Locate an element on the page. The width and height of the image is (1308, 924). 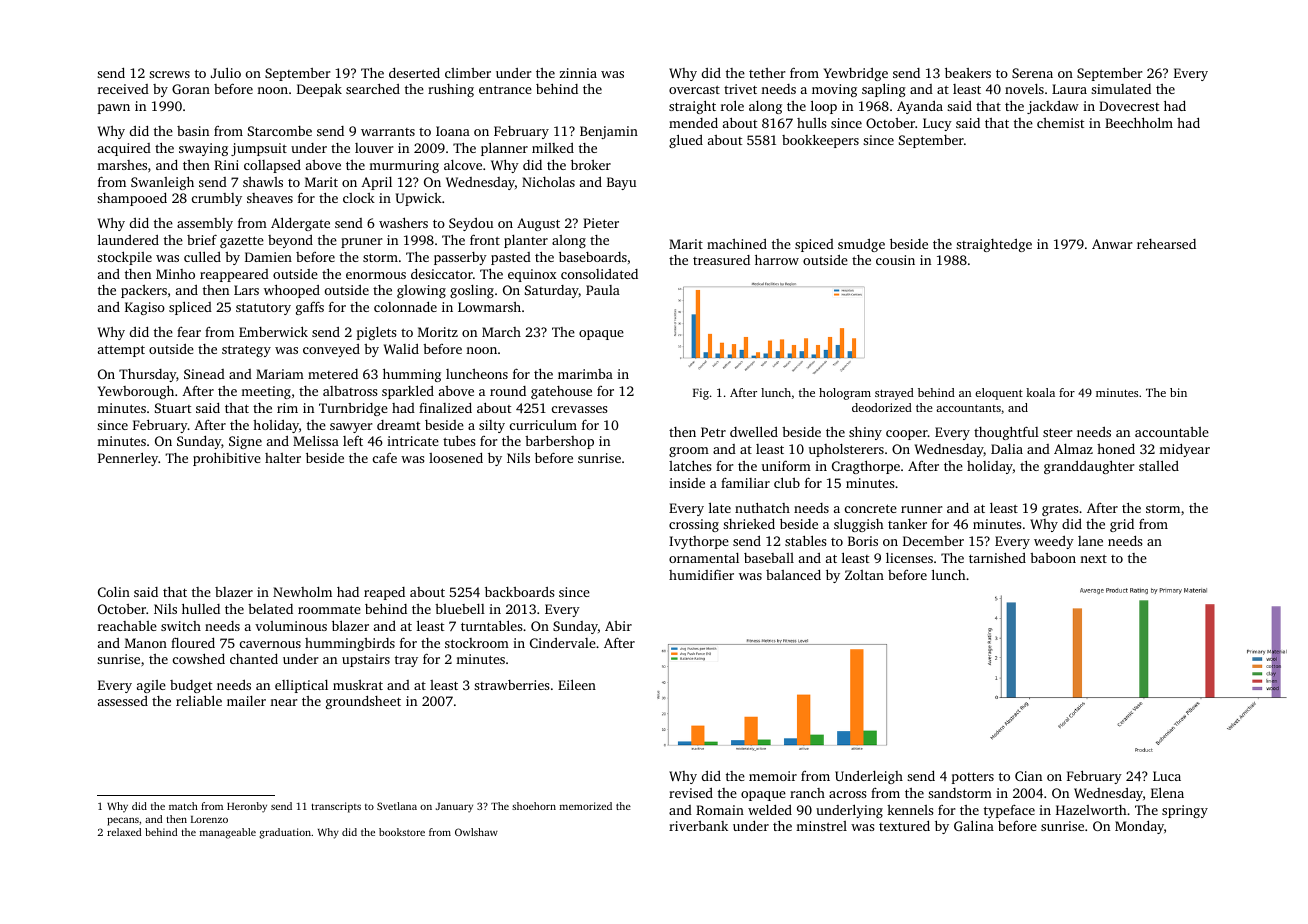
machined is located at coordinates (737, 244).
